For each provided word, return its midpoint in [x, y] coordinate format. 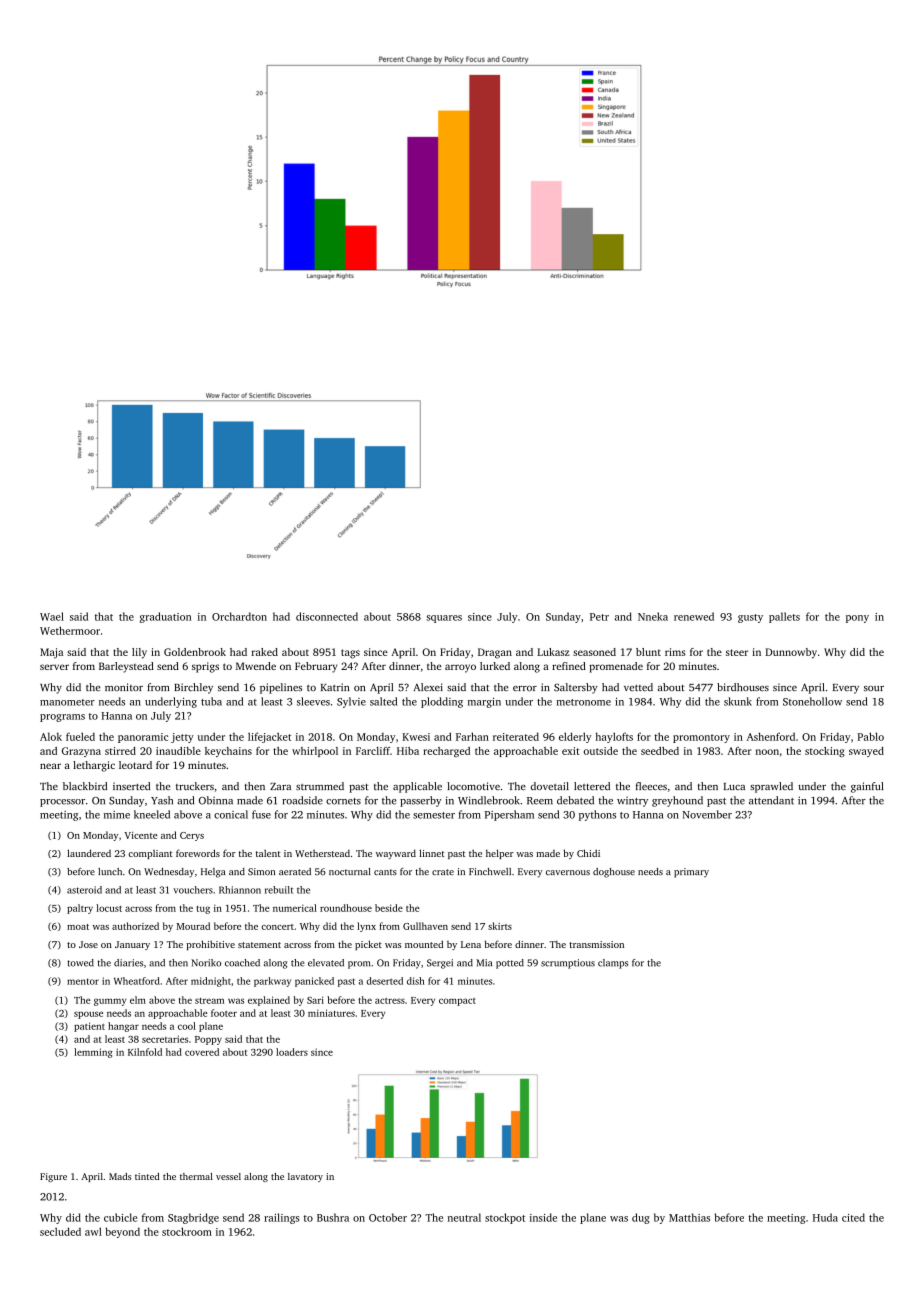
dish [416, 981]
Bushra [333, 1217]
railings [281, 1218]
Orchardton [239, 616]
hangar [123, 1027]
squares [444, 619]
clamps [613, 964]
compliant [150, 854]
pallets [784, 617]
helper [500, 854]
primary [691, 873]
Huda [825, 1217]
